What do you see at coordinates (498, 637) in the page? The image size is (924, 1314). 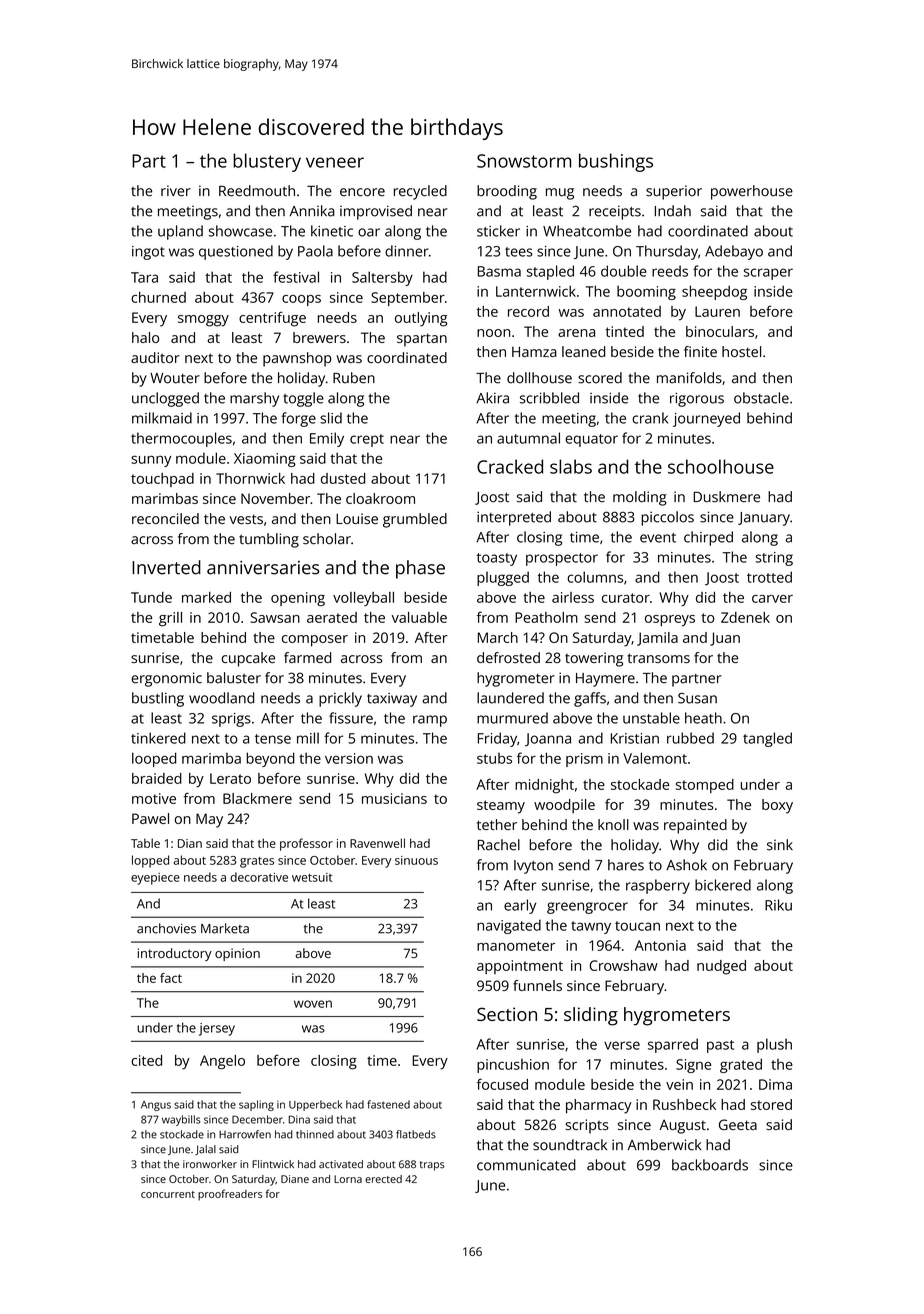 I see `March` at bounding box center [498, 637].
